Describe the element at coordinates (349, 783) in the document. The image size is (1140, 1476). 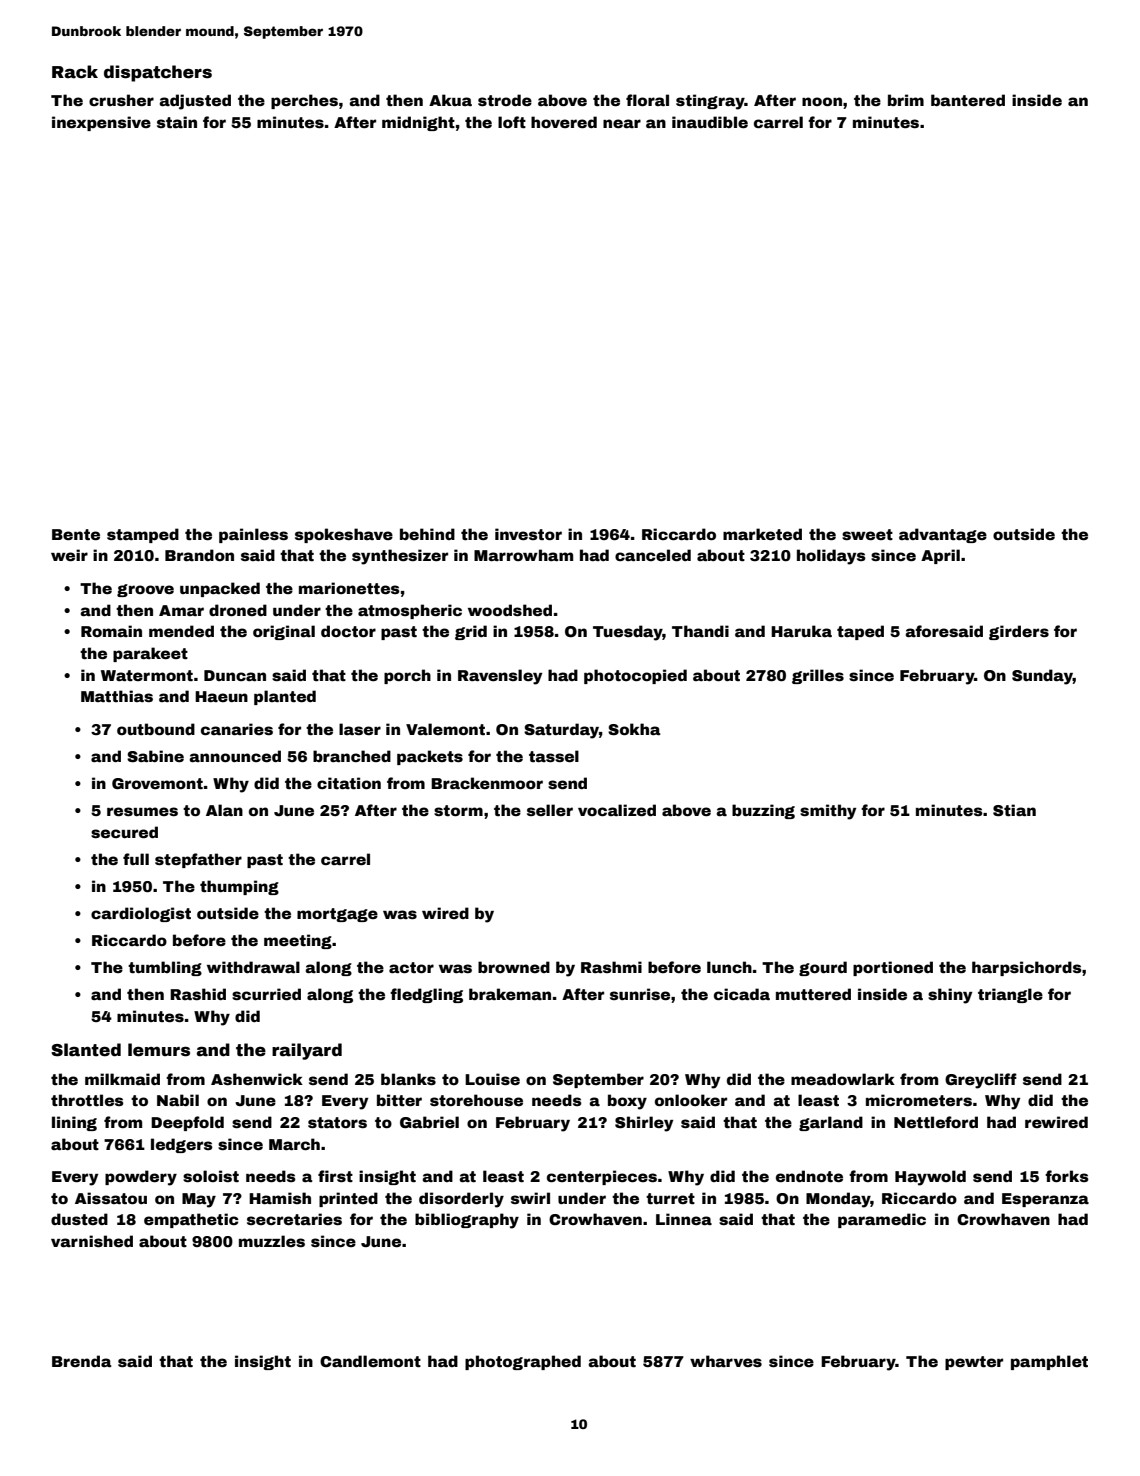
I see `citation` at that location.
